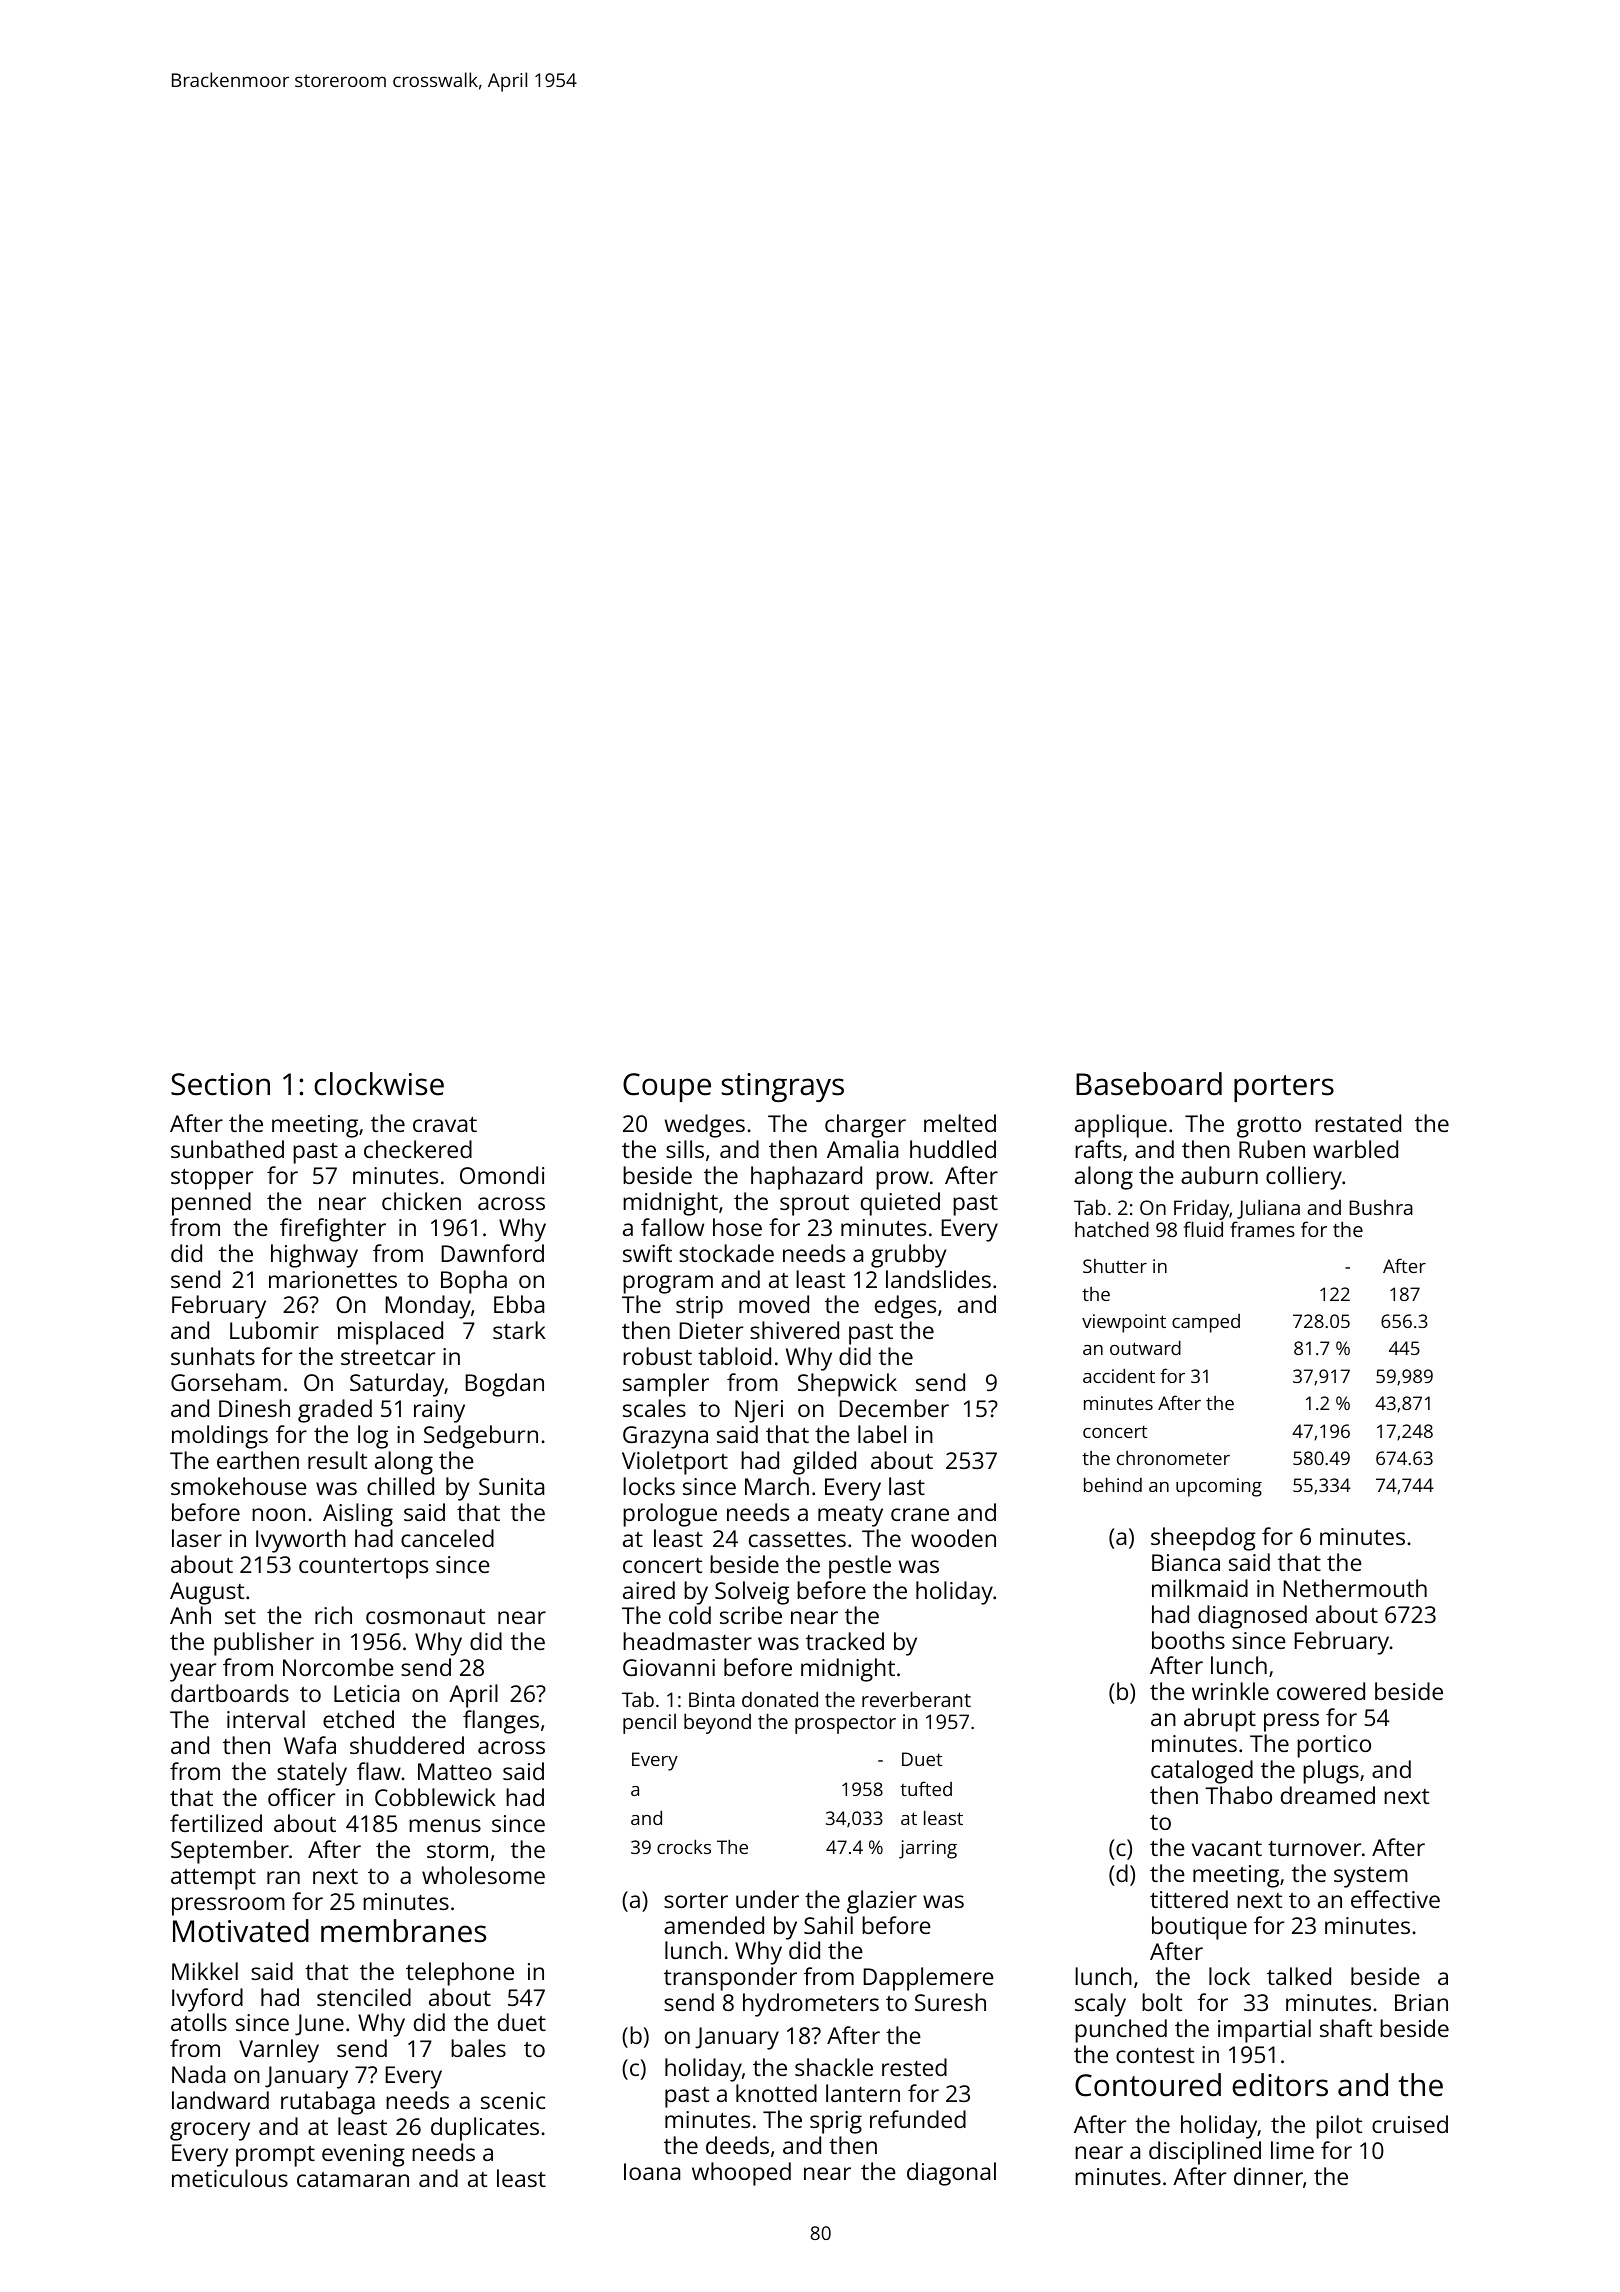 Image resolution: width=1620 pixels, height=2292 pixels. I want to click on chronometer, so click(1173, 1458).
